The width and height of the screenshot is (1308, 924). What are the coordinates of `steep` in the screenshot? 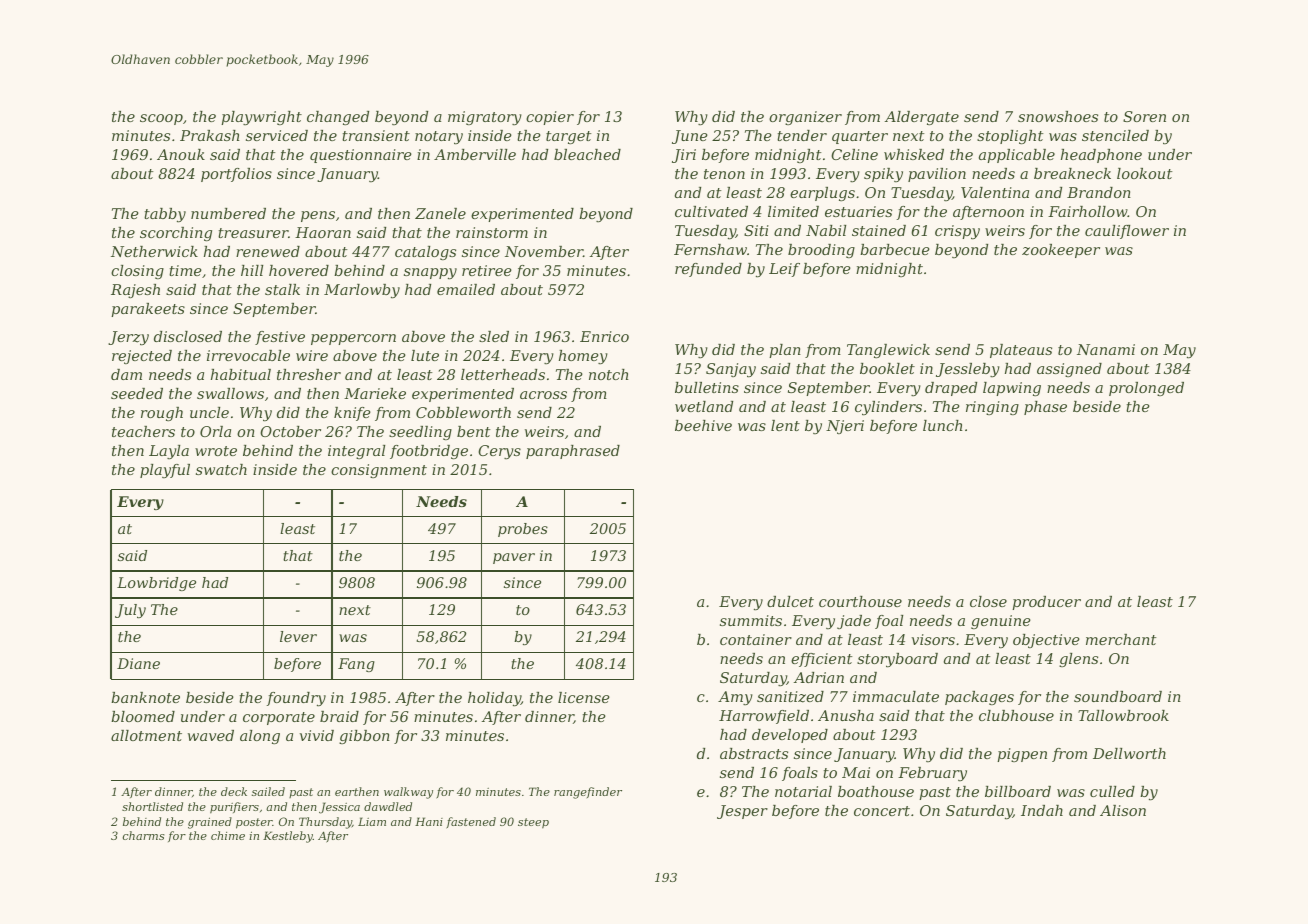 It's located at (533, 823).
